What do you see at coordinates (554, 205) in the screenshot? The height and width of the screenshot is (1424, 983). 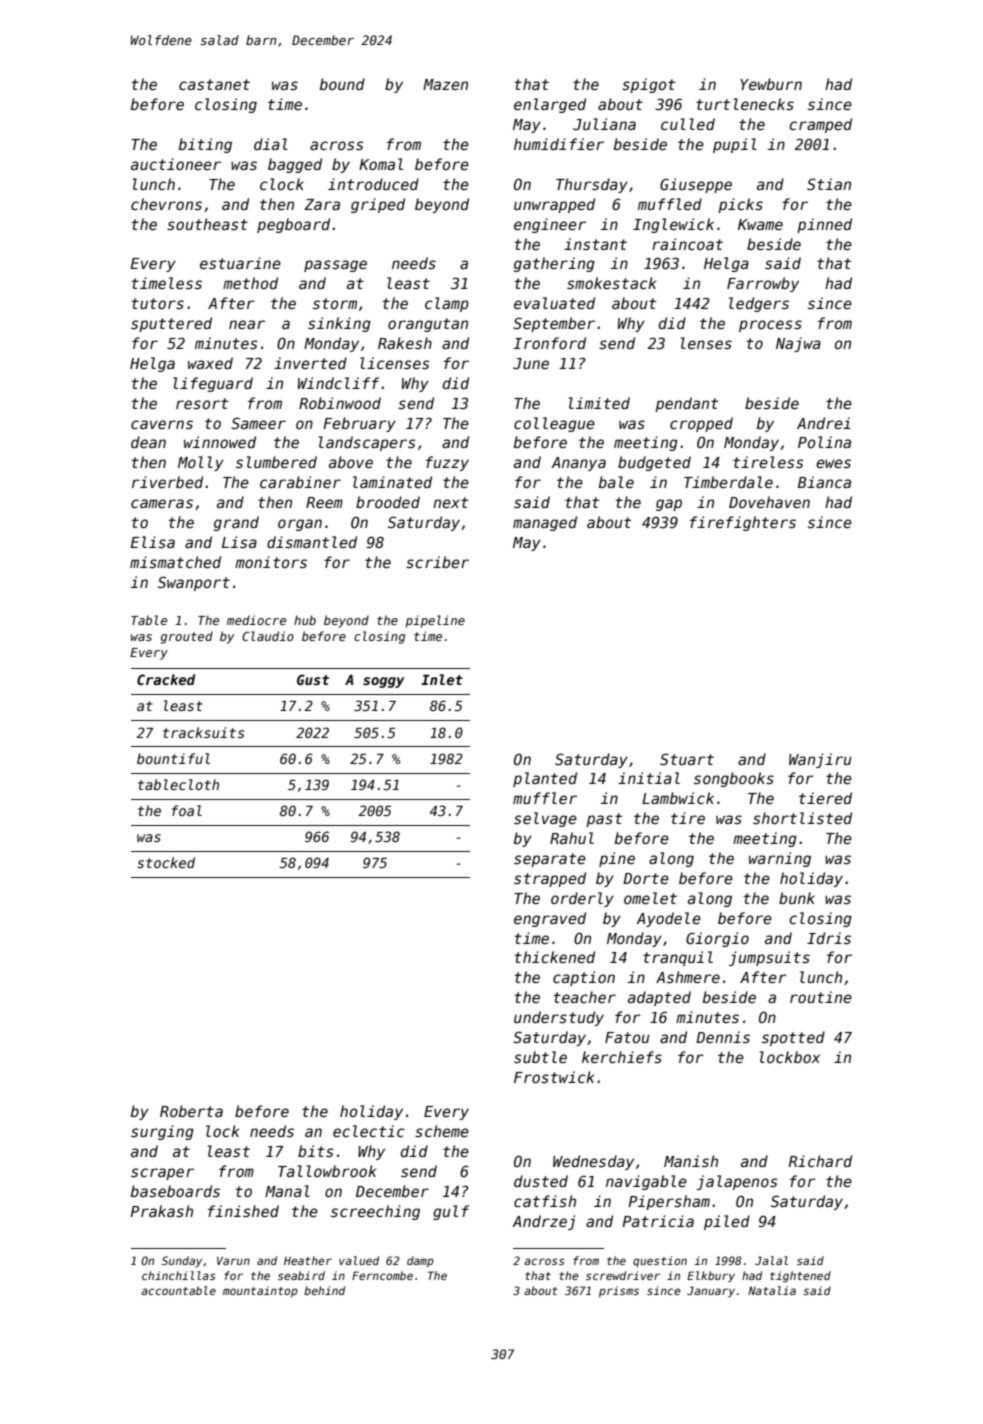 I see `unwrapped` at bounding box center [554, 205].
